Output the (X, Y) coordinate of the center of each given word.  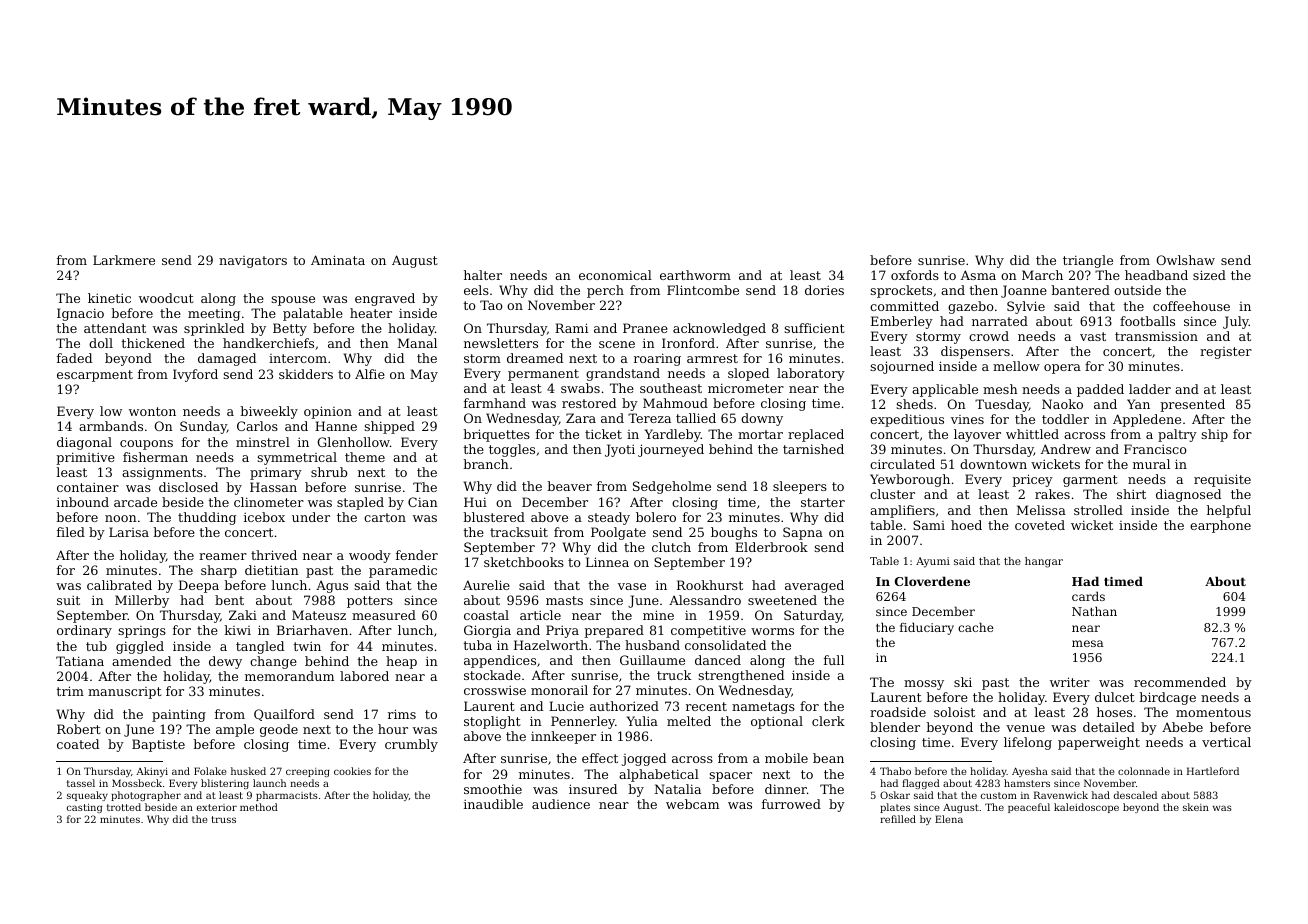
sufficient (814, 328)
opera (1062, 369)
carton (385, 517)
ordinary (84, 631)
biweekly (269, 412)
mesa (1088, 643)
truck (674, 675)
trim (70, 691)
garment (1090, 481)
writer (1070, 682)
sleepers (800, 487)
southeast (671, 388)
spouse (293, 301)
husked (248, 771)
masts (564, 600)
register (1226, 353)
